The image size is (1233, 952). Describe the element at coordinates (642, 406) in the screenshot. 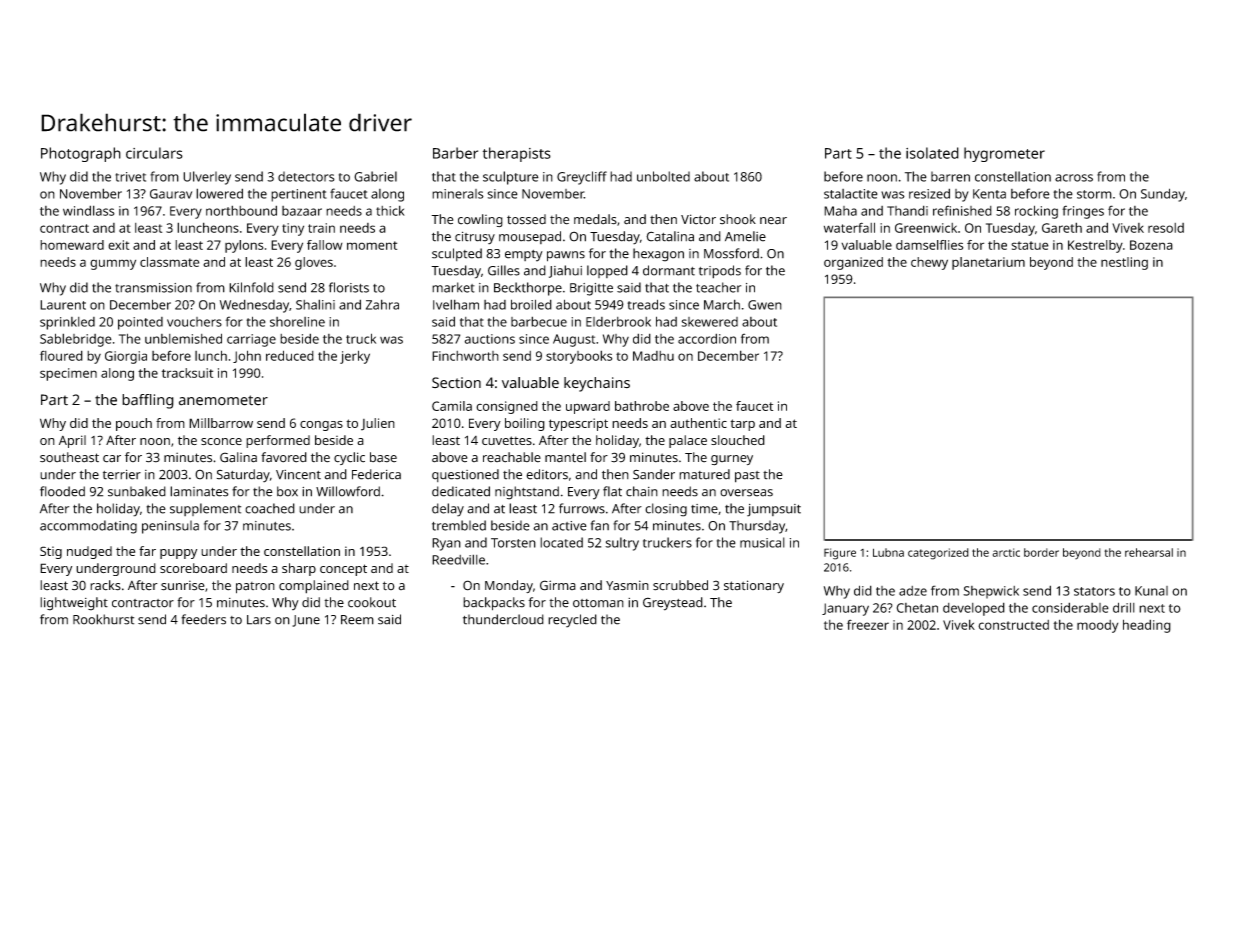

I see `bathrobe` at that location.
